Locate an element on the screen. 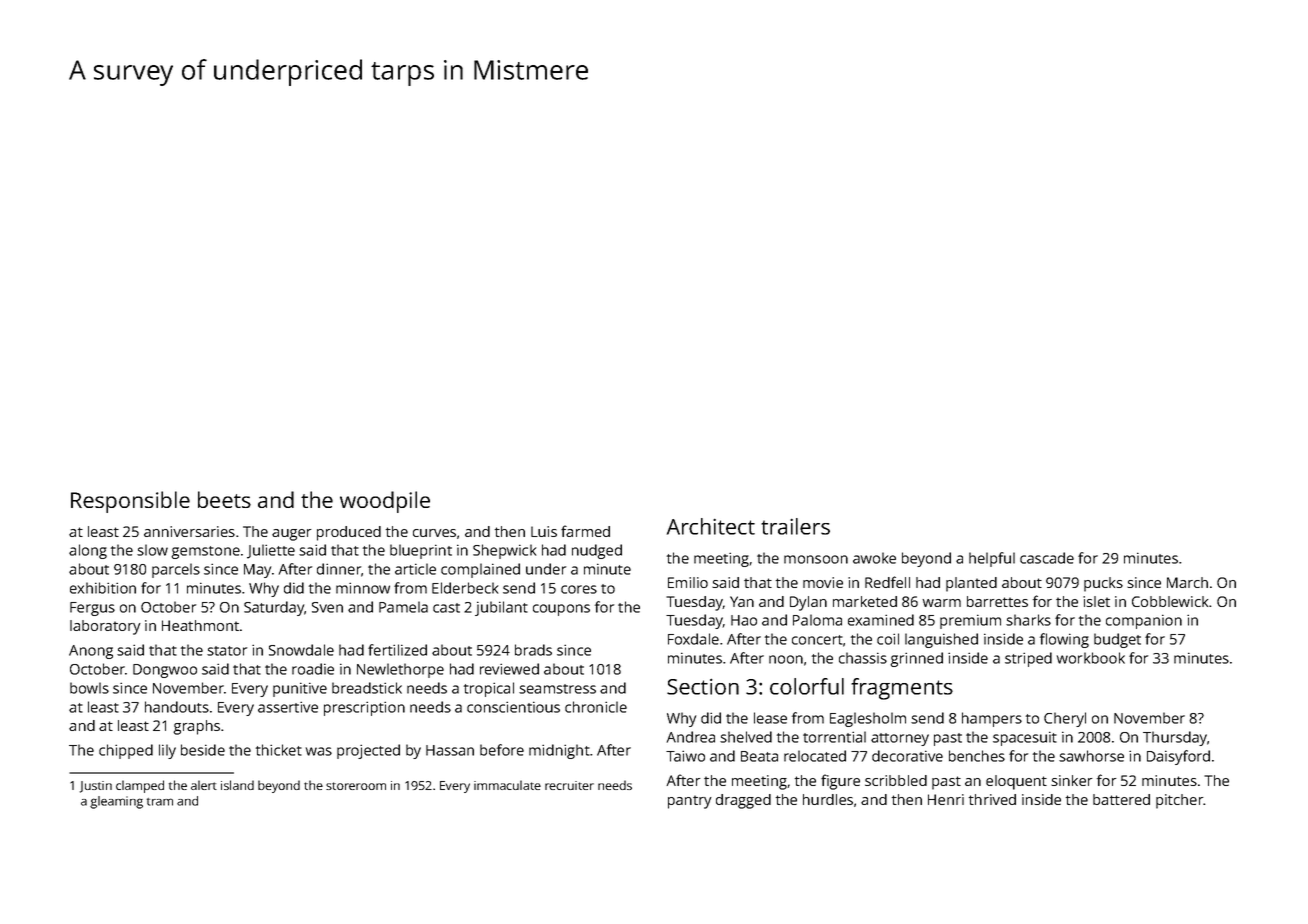 Image resolution: width=1308 pixels, height=924 pixels. chassis is located at coordinates (863, 658).
